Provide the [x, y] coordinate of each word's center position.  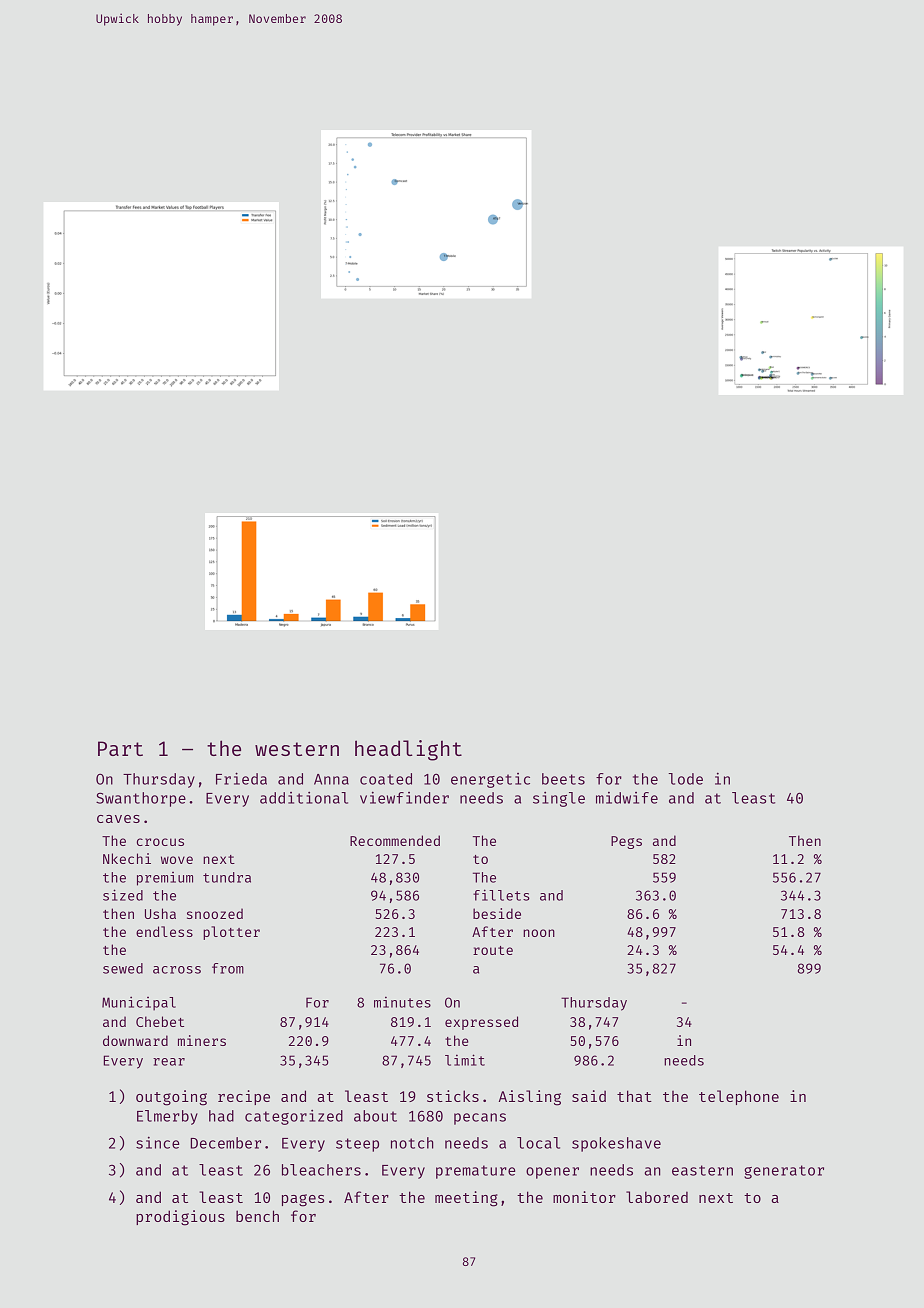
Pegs [626, 842]
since [157, 1142]
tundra [227, 877]
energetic [490, 780]
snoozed [215, 913]
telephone [739, 1097]
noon [539, 933]
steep [357, 1145]
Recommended [395, 840]
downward [135, 1040]
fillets [501, 895]
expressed [481, 1023]
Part [120, 748]
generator [784, 1172]
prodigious [180, 1218]
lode [685, 779]
